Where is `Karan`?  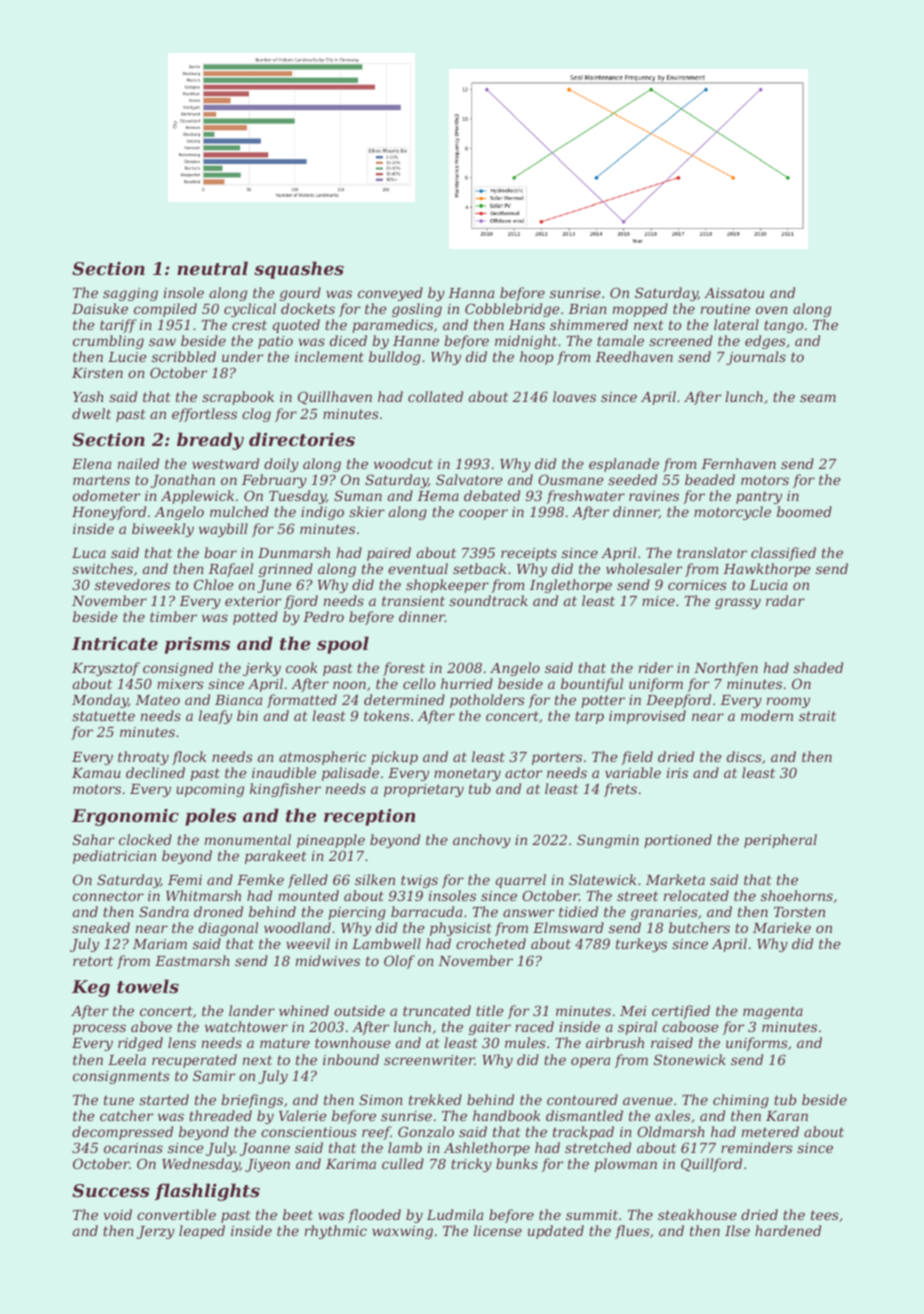 Karan is located at coordinates (787, 1116).
